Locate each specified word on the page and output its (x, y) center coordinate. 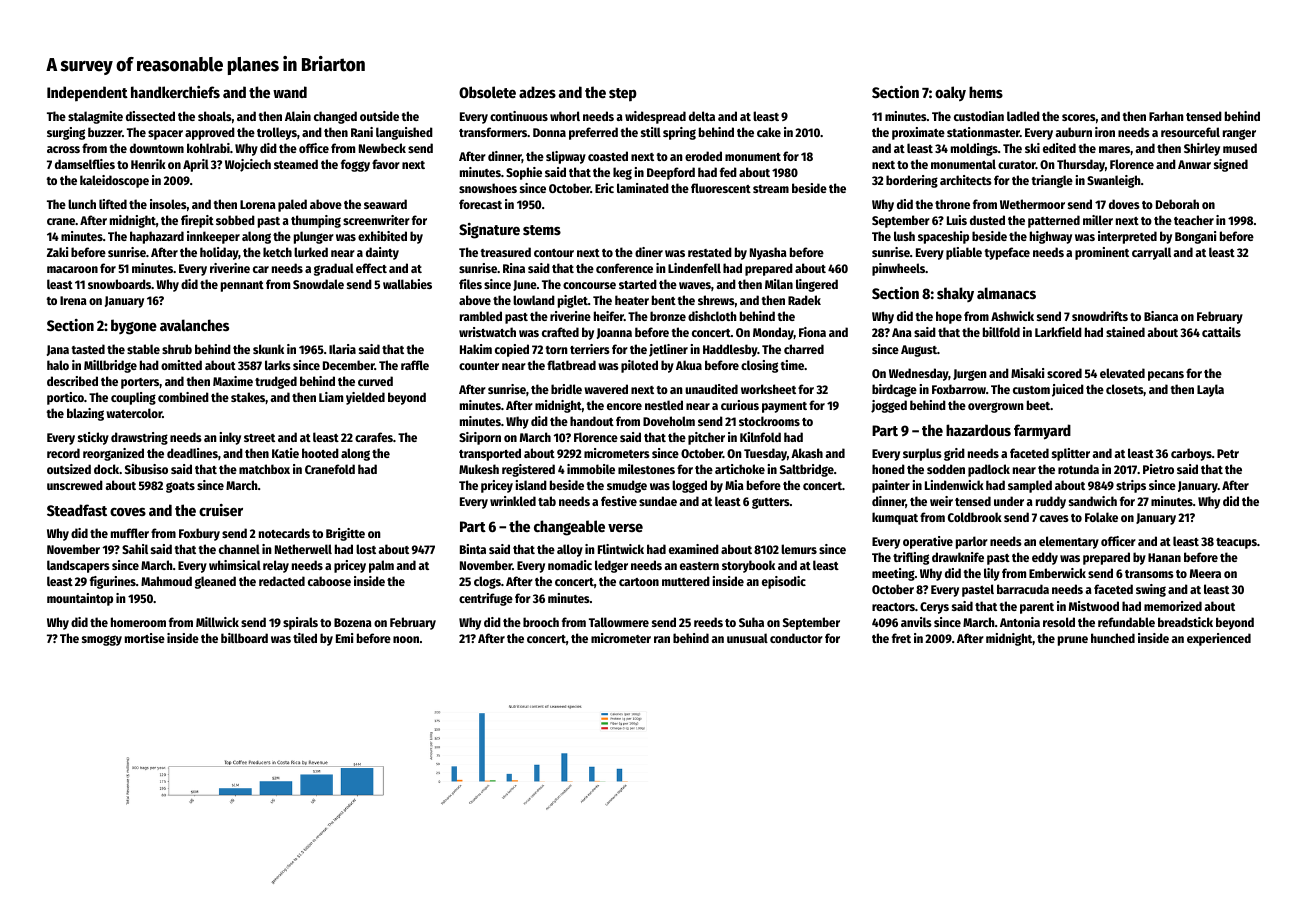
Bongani (1195, 237)
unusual (747, 638)
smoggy (102, 640)
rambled (481, 316)
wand (290, 92)
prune (1073, 641)
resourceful (1190, 132)
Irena (73, 300)
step (623, 95)
